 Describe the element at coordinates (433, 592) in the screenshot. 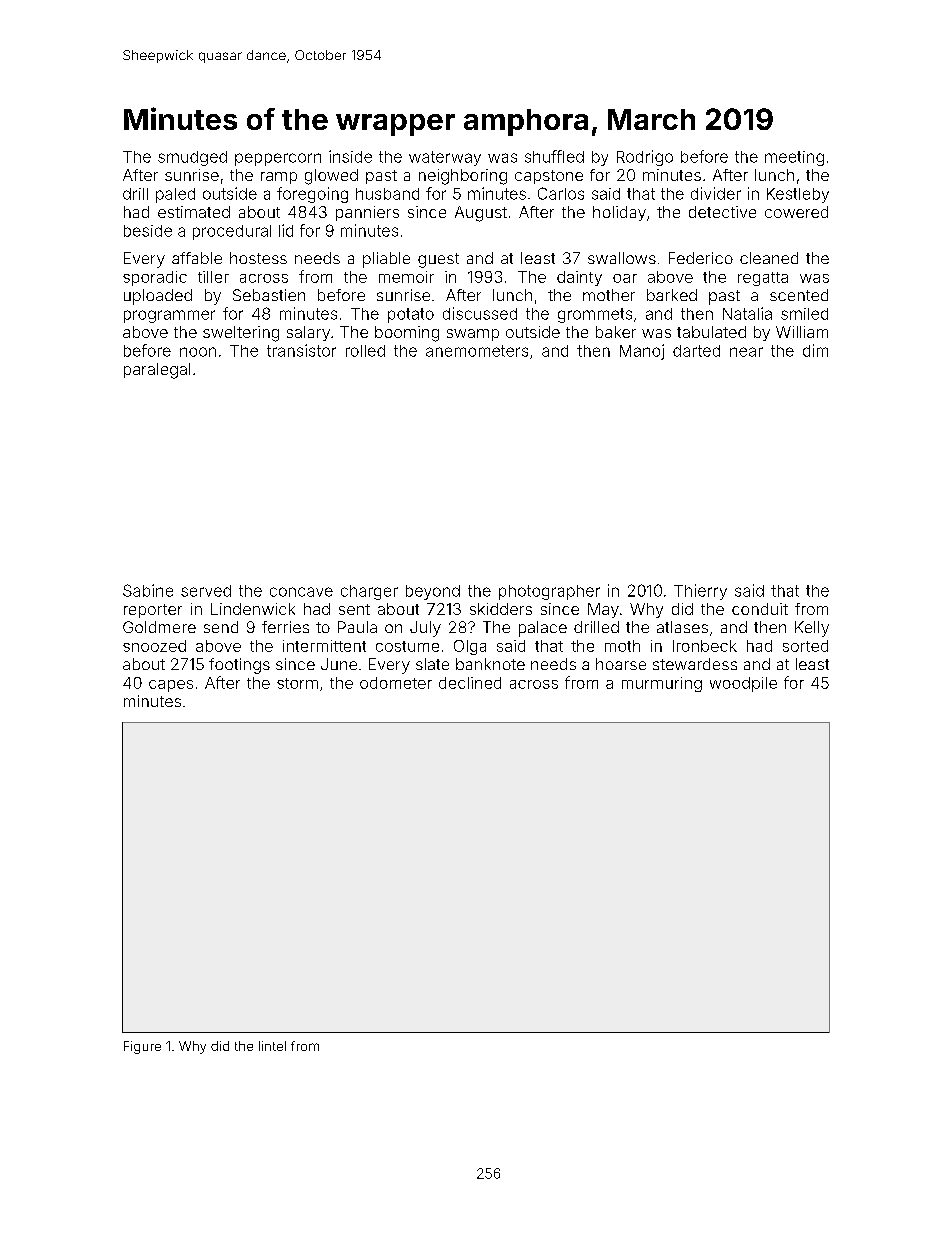

I see `beyond` at that location.
